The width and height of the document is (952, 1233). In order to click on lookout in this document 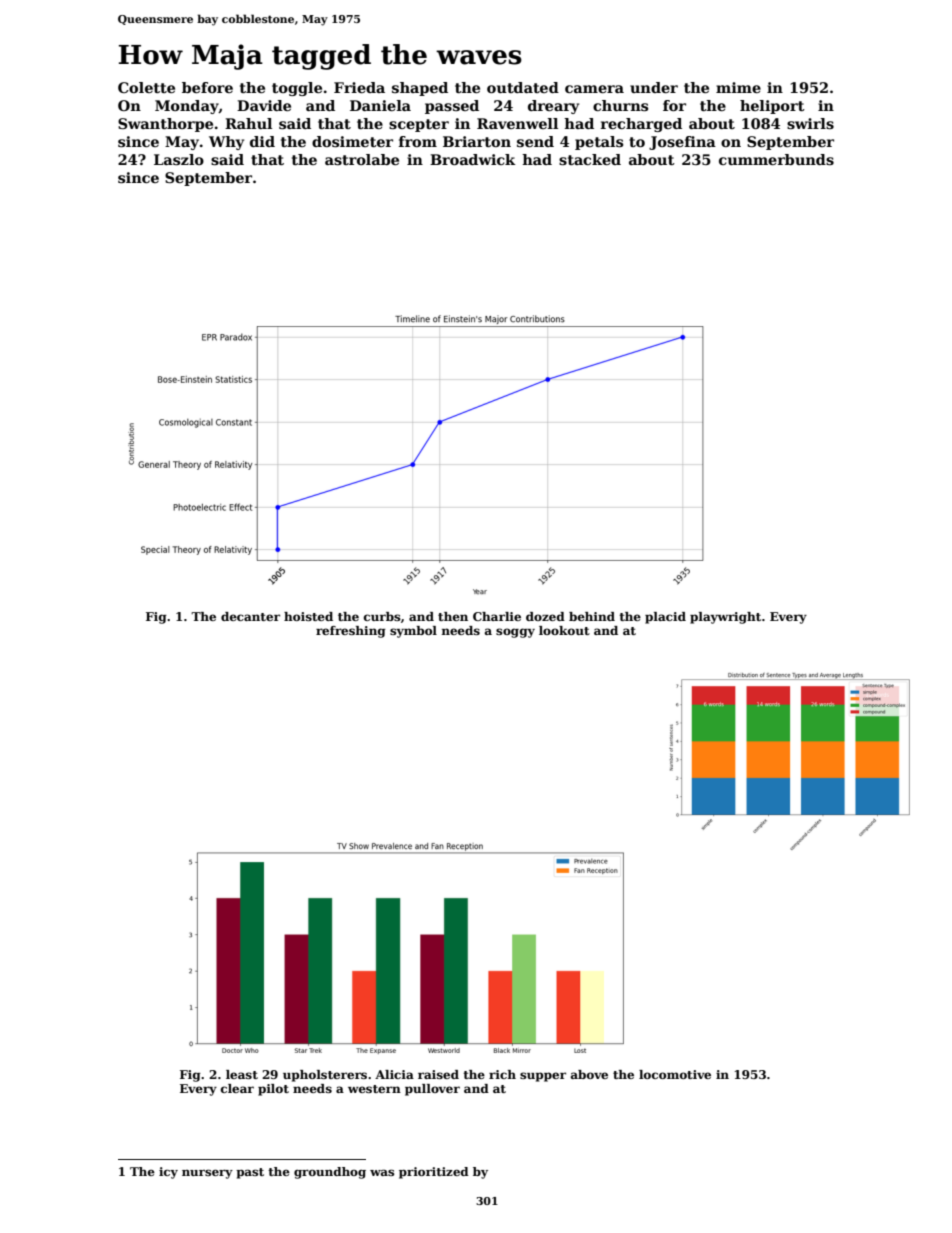, I will do `click(564, 630)`.
